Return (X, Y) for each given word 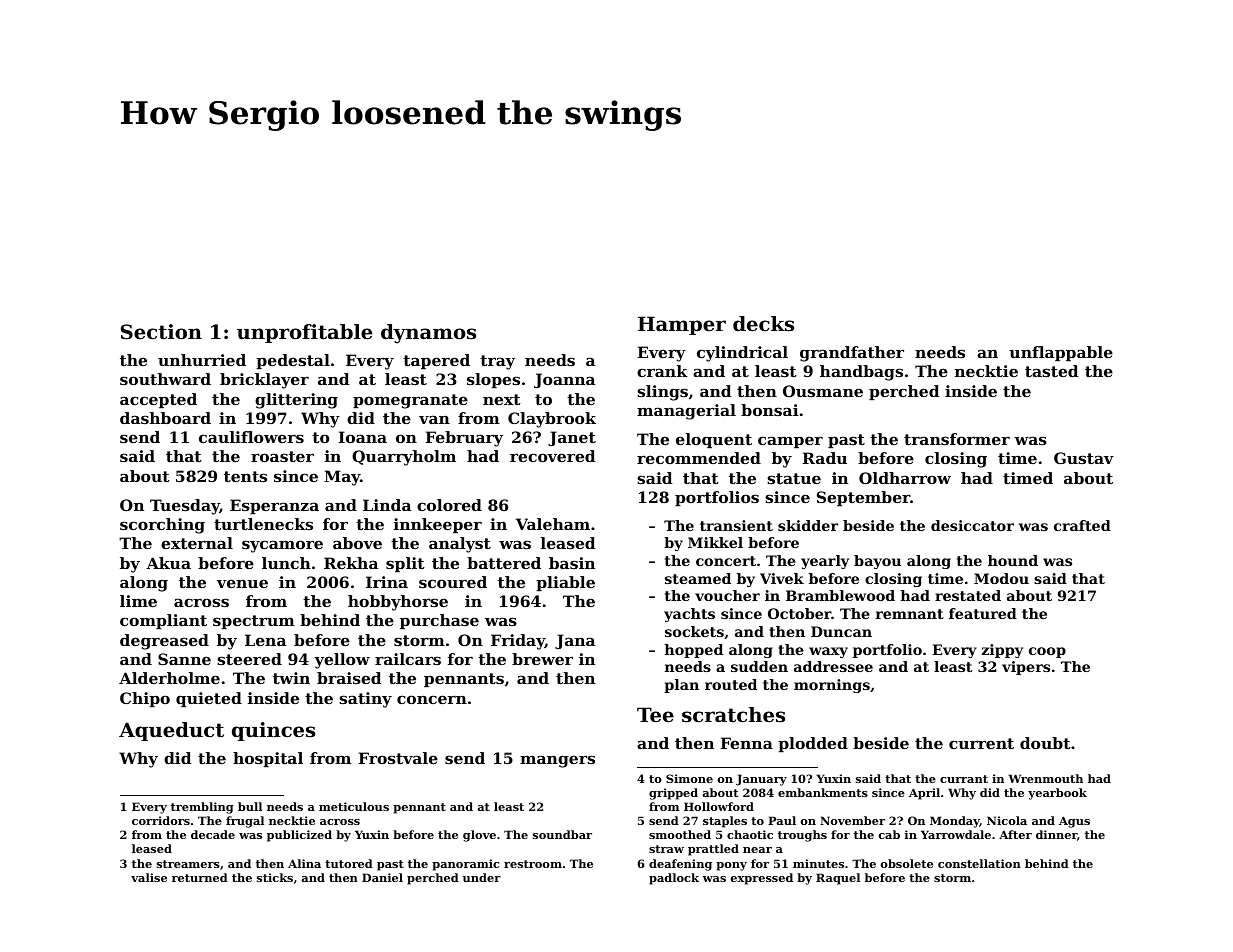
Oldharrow (905, 478)
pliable (565, 583)
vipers (1026, 668)
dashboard (165, 418)
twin (291, 678)
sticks (275, 877)
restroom (533, 864)
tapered (436, 361)
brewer (542, 659)
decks (763, 324)
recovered (552, 456)
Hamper (682, 325)
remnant (910, 614)
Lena (265, 640)
